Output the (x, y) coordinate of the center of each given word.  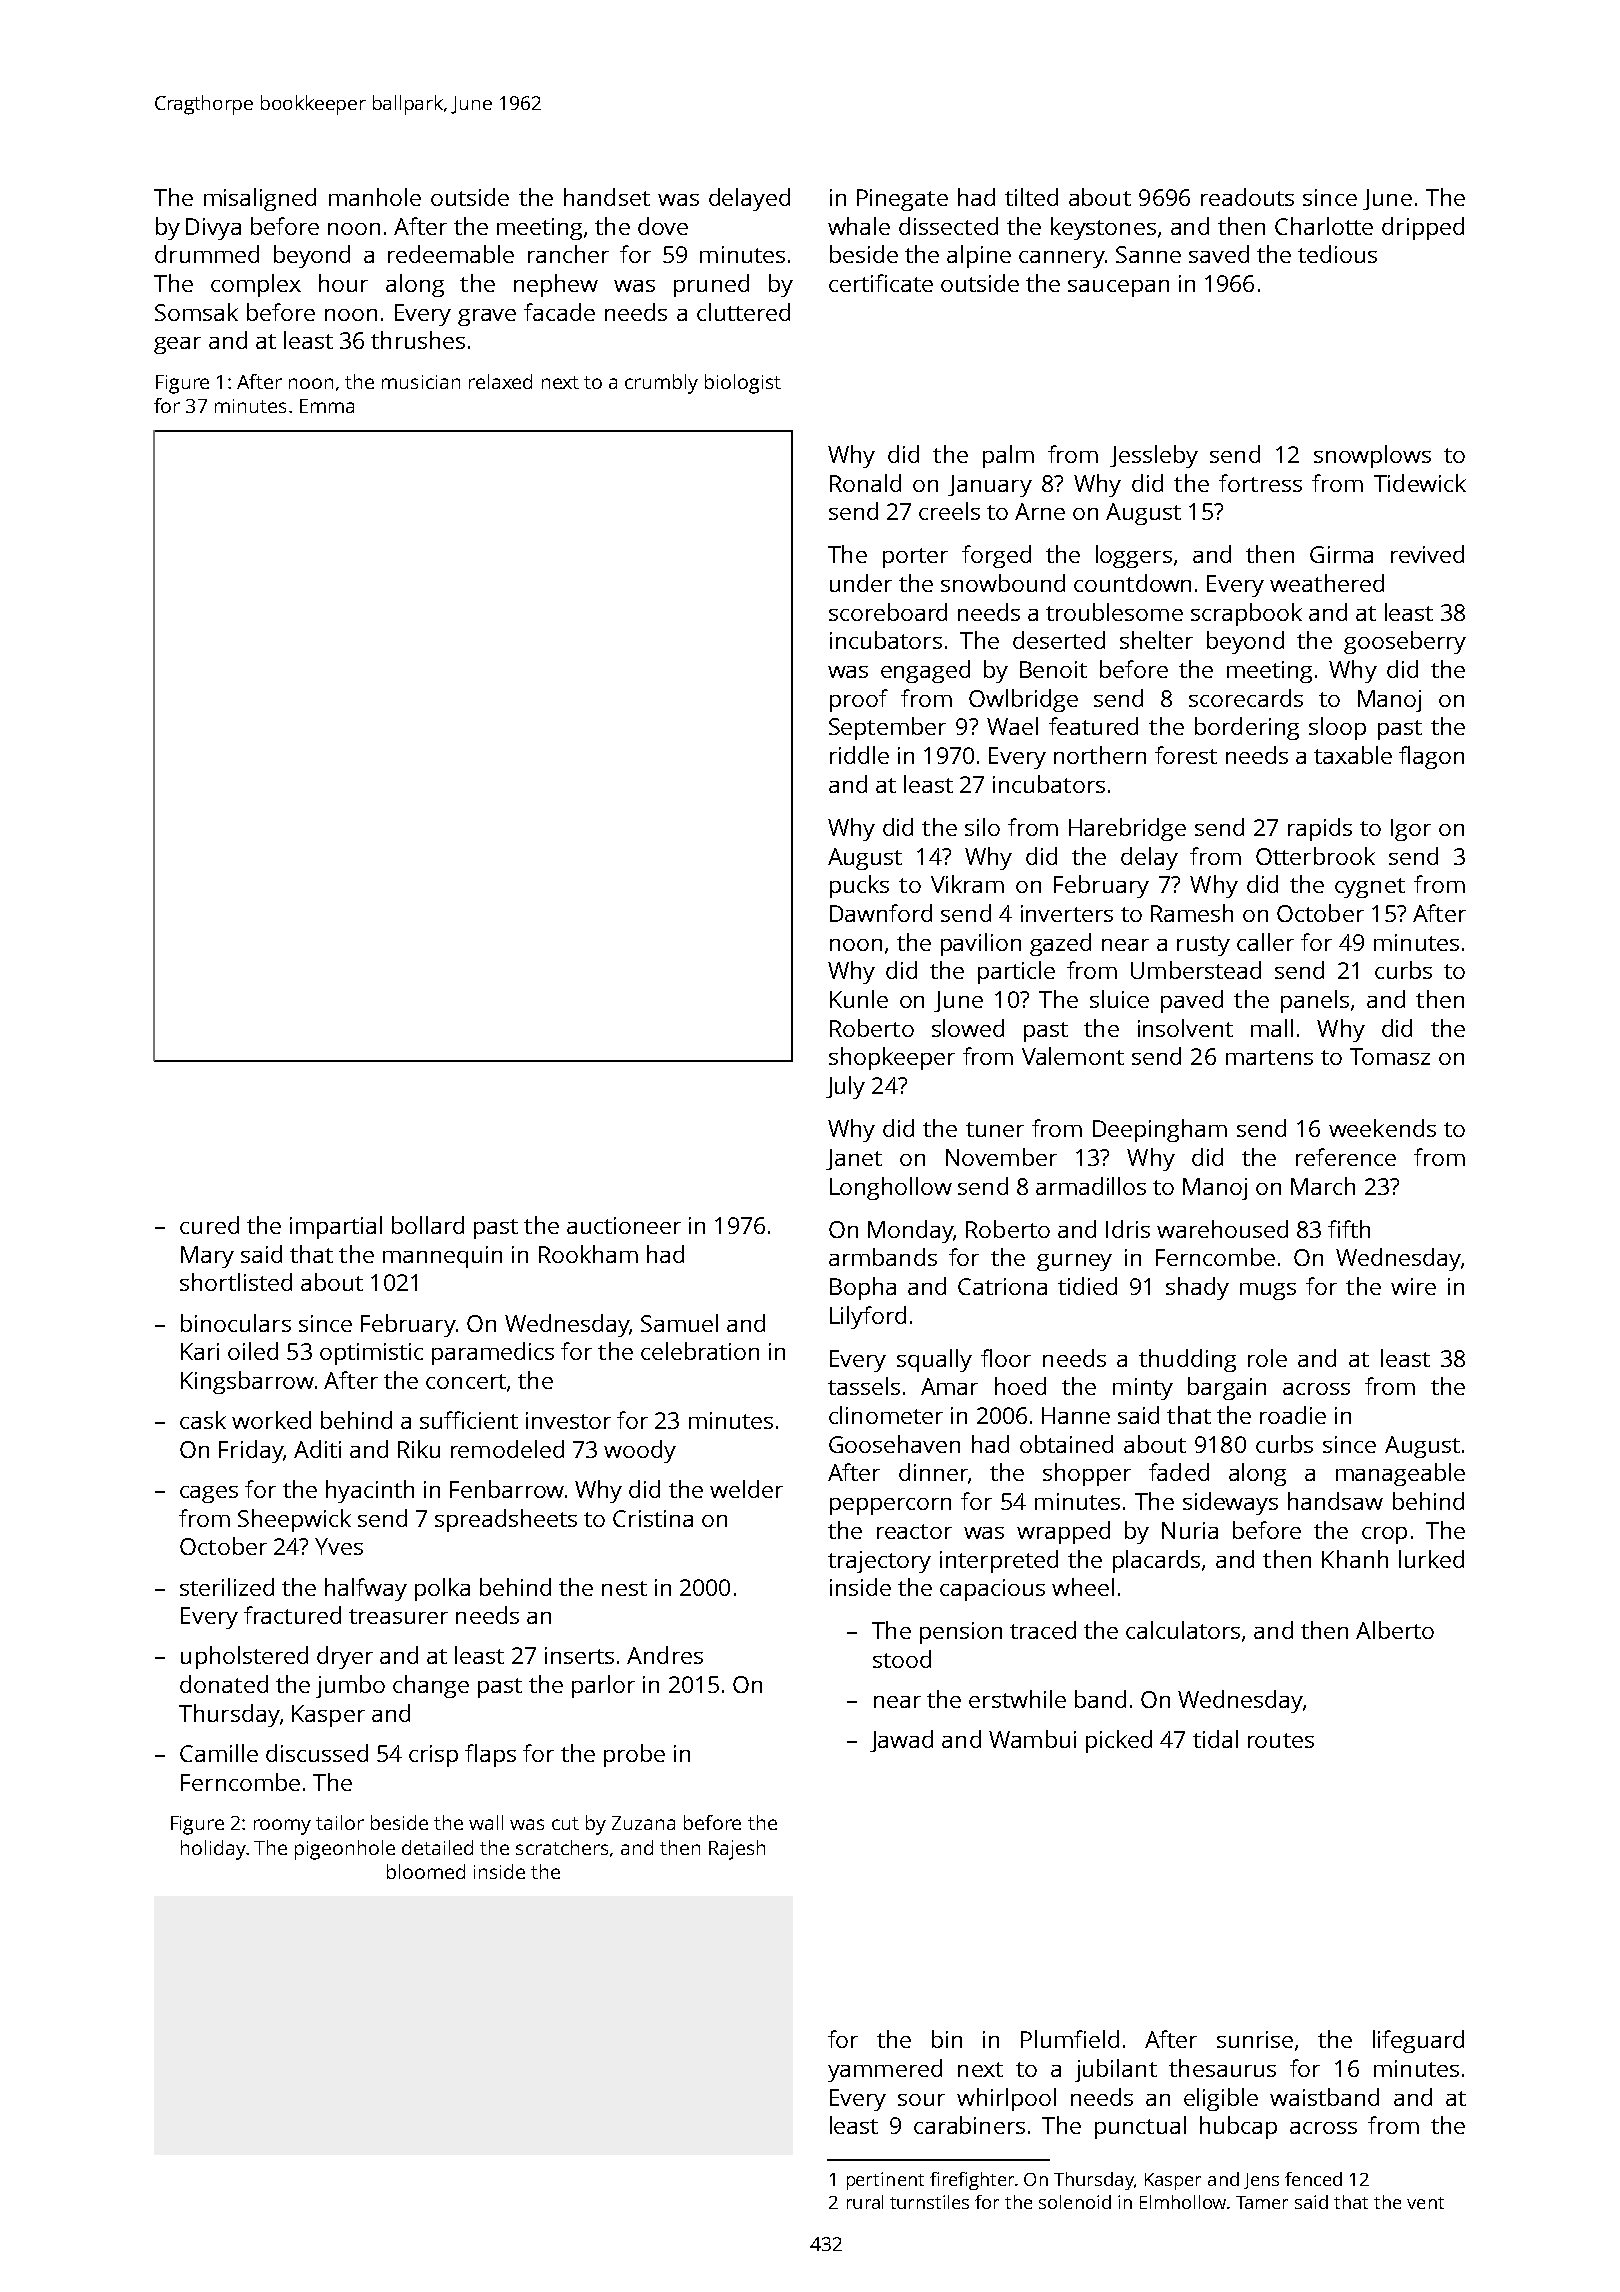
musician (421, 382)
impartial (336, 1227)
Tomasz (1390, 1056)
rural (865, 2202)
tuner (995, 1129)
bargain (1227, 1388)
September (887, 728)
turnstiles (929, 2202)
